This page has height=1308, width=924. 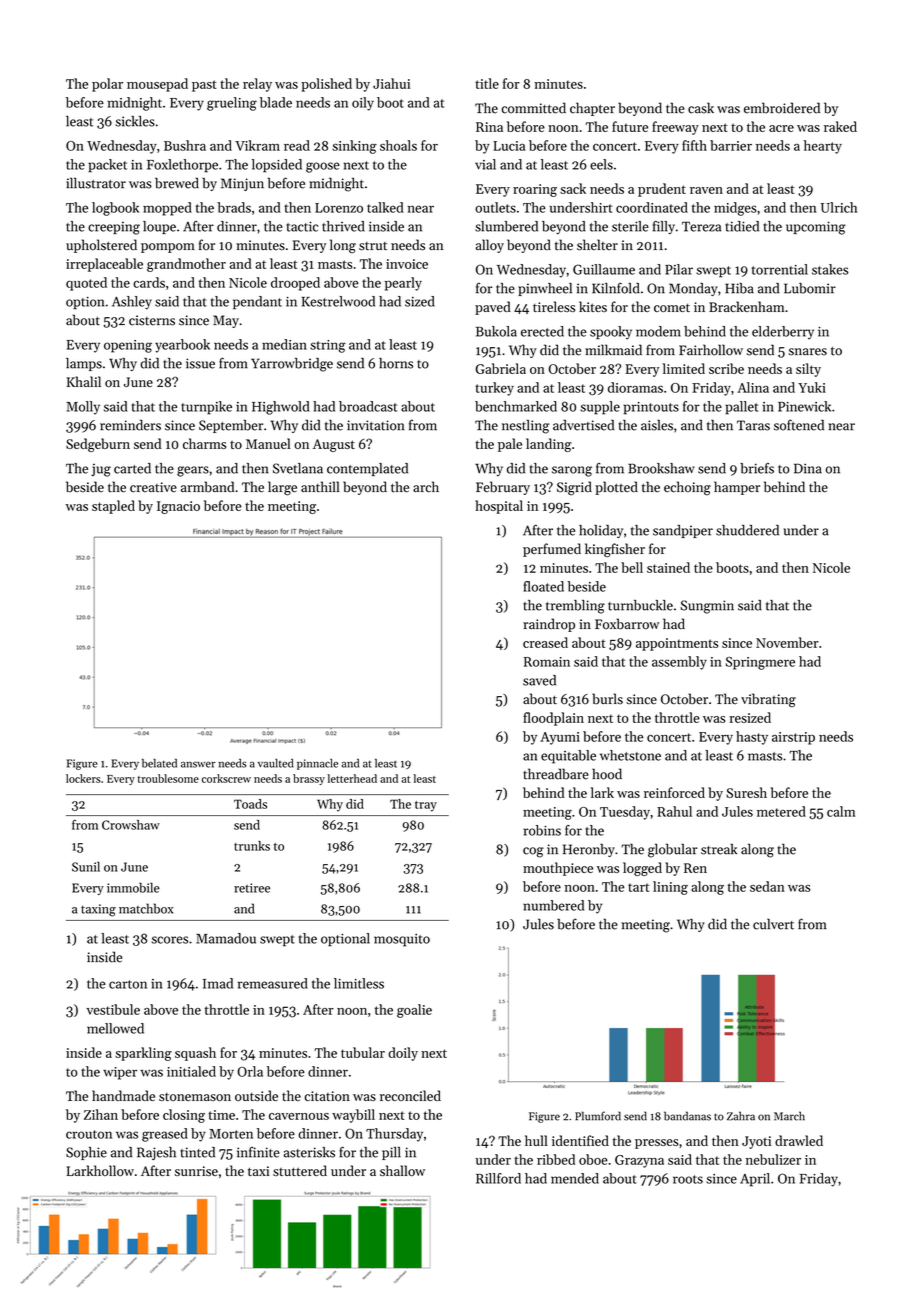 What do you see at coordinates (120, 1073) in the page?
I see `wiper` at bounding box center [120, 1073].
